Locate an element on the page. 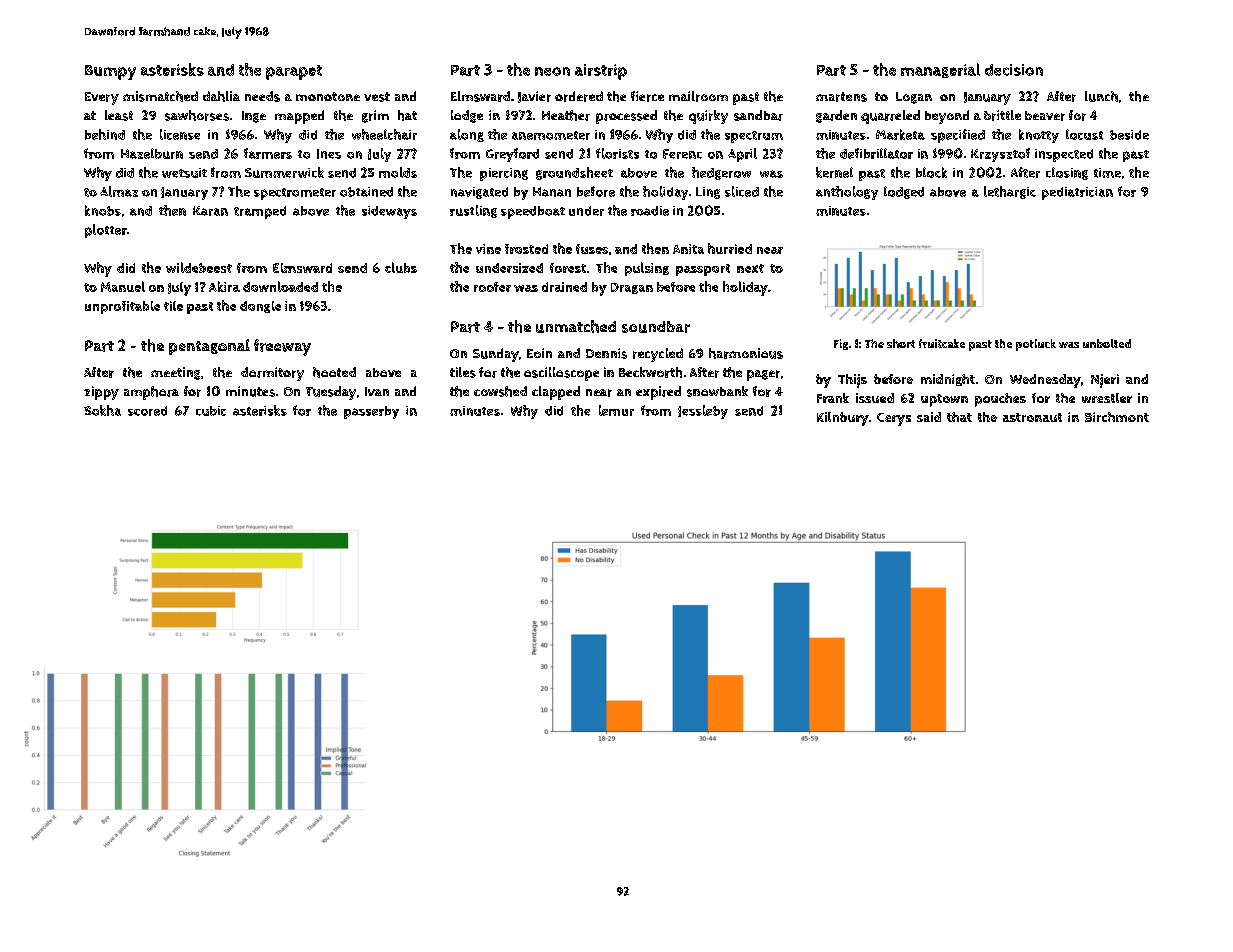 The width and height of the document is (1233, 952). parapet is located at coordinates (294, 72).
